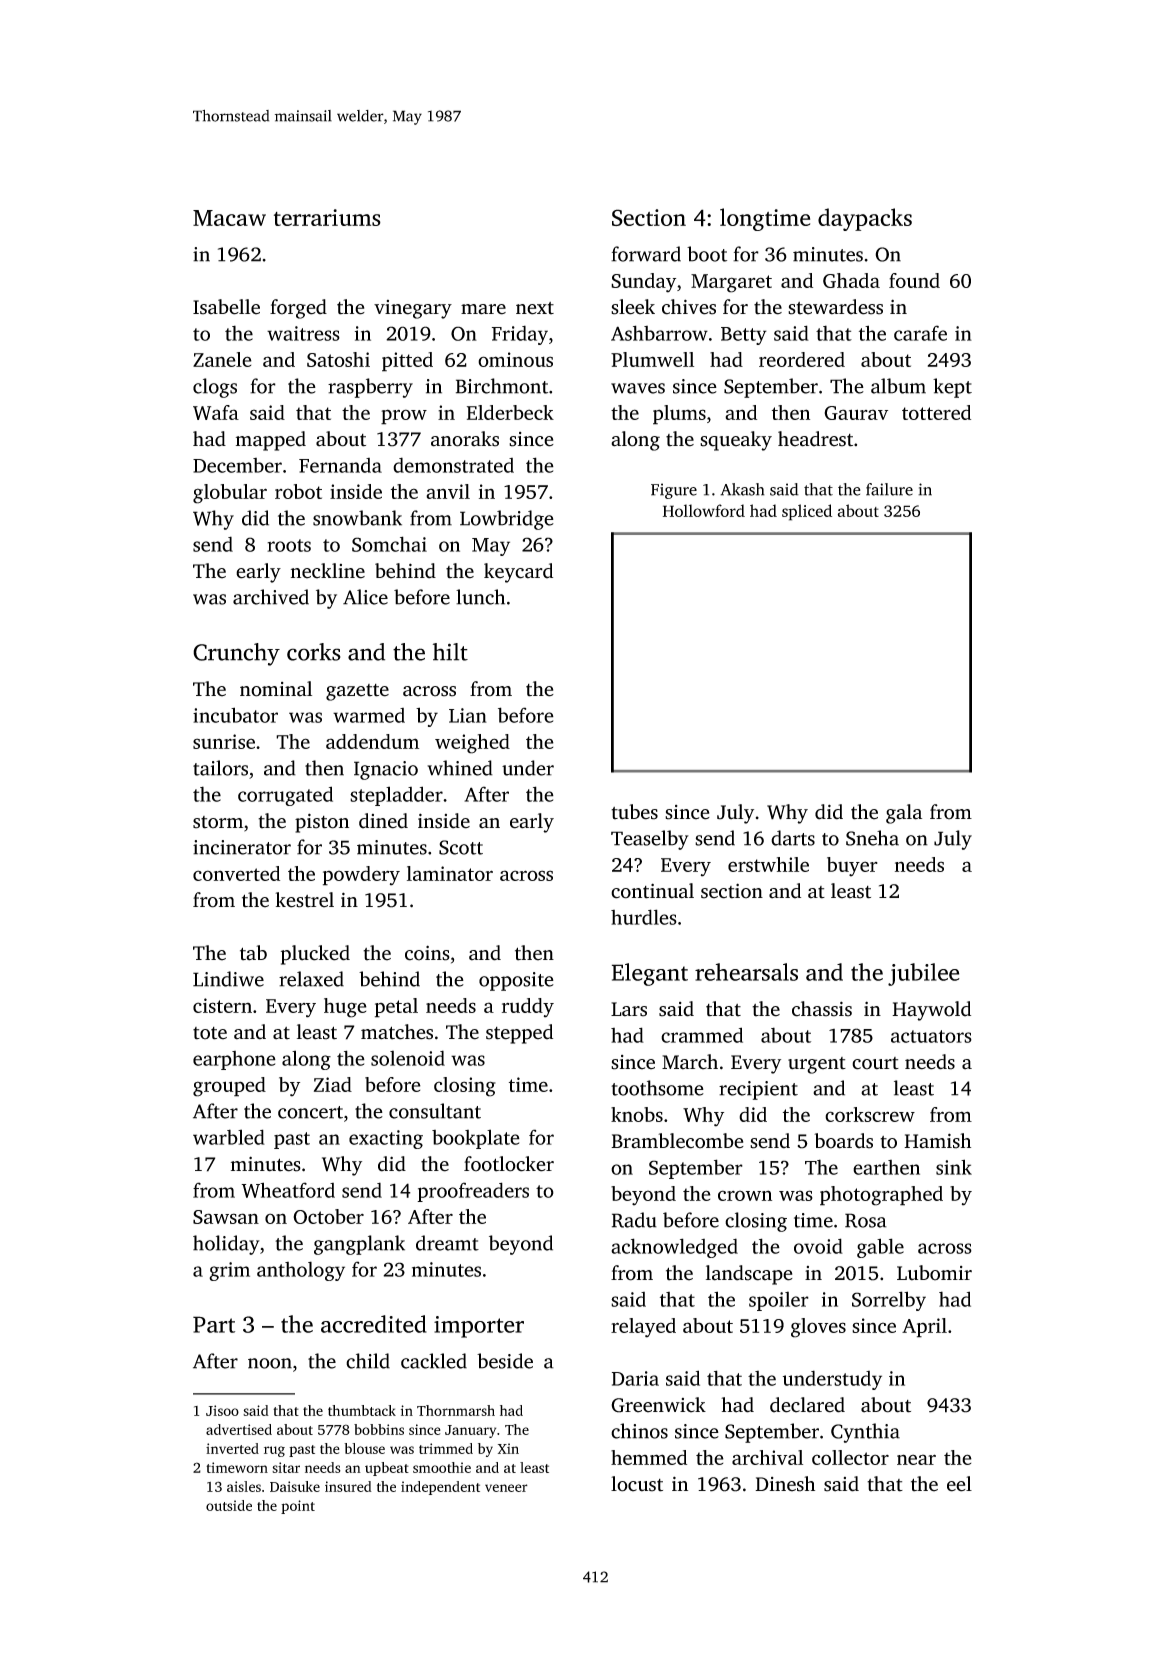 The image size is (1165, 1654). I want to click on Satoshi, so click(338, 359).
